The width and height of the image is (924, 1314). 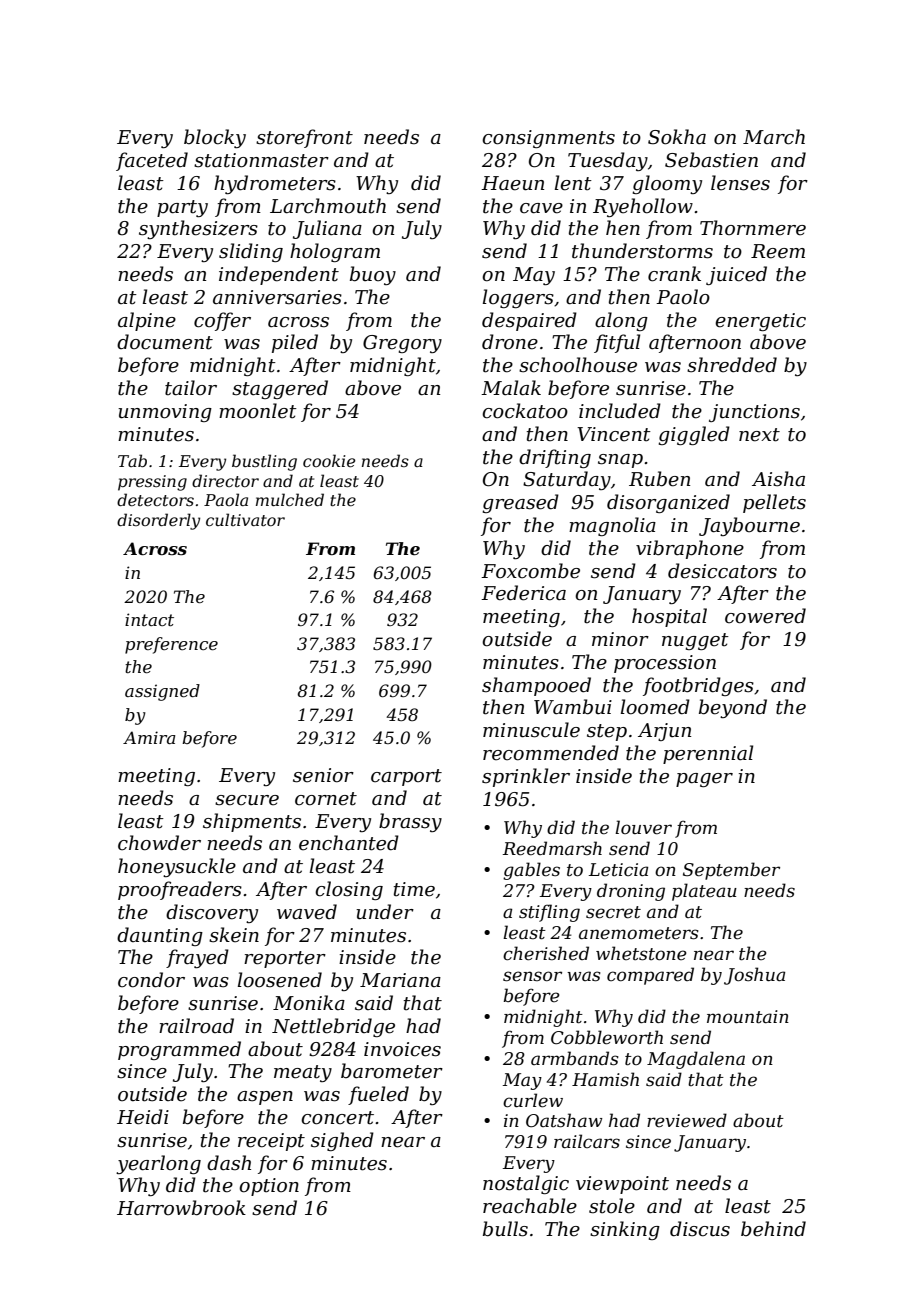 What do you see at coordinates (181, 1208) in the image?
I see `Harrowbrook` at bounding box center [181, 1208].
